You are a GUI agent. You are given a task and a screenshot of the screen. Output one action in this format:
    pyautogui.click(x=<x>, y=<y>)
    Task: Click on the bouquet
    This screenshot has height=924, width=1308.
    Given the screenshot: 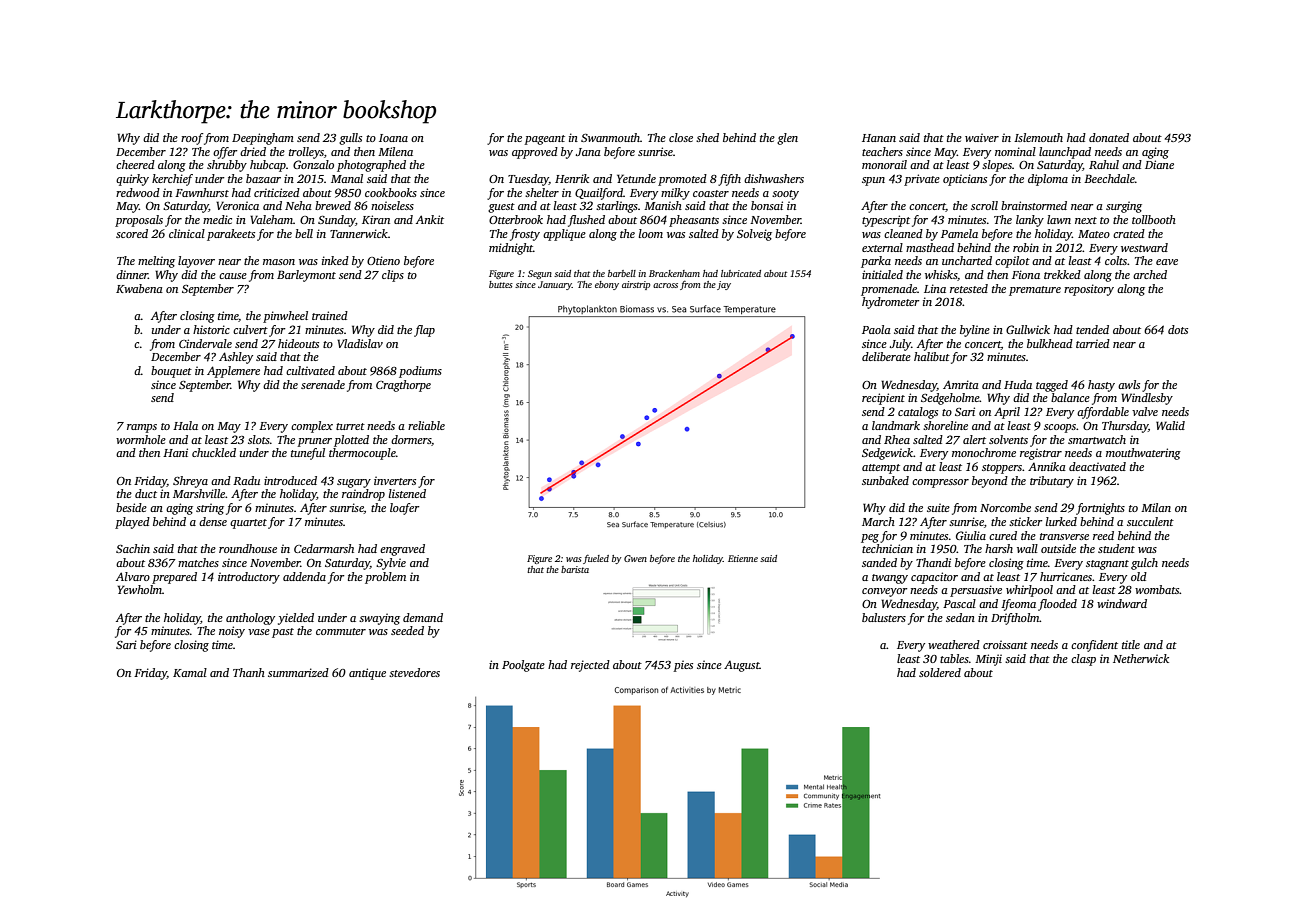 What is the action you would take?
    pyautogui.click(x=171, y=372)
